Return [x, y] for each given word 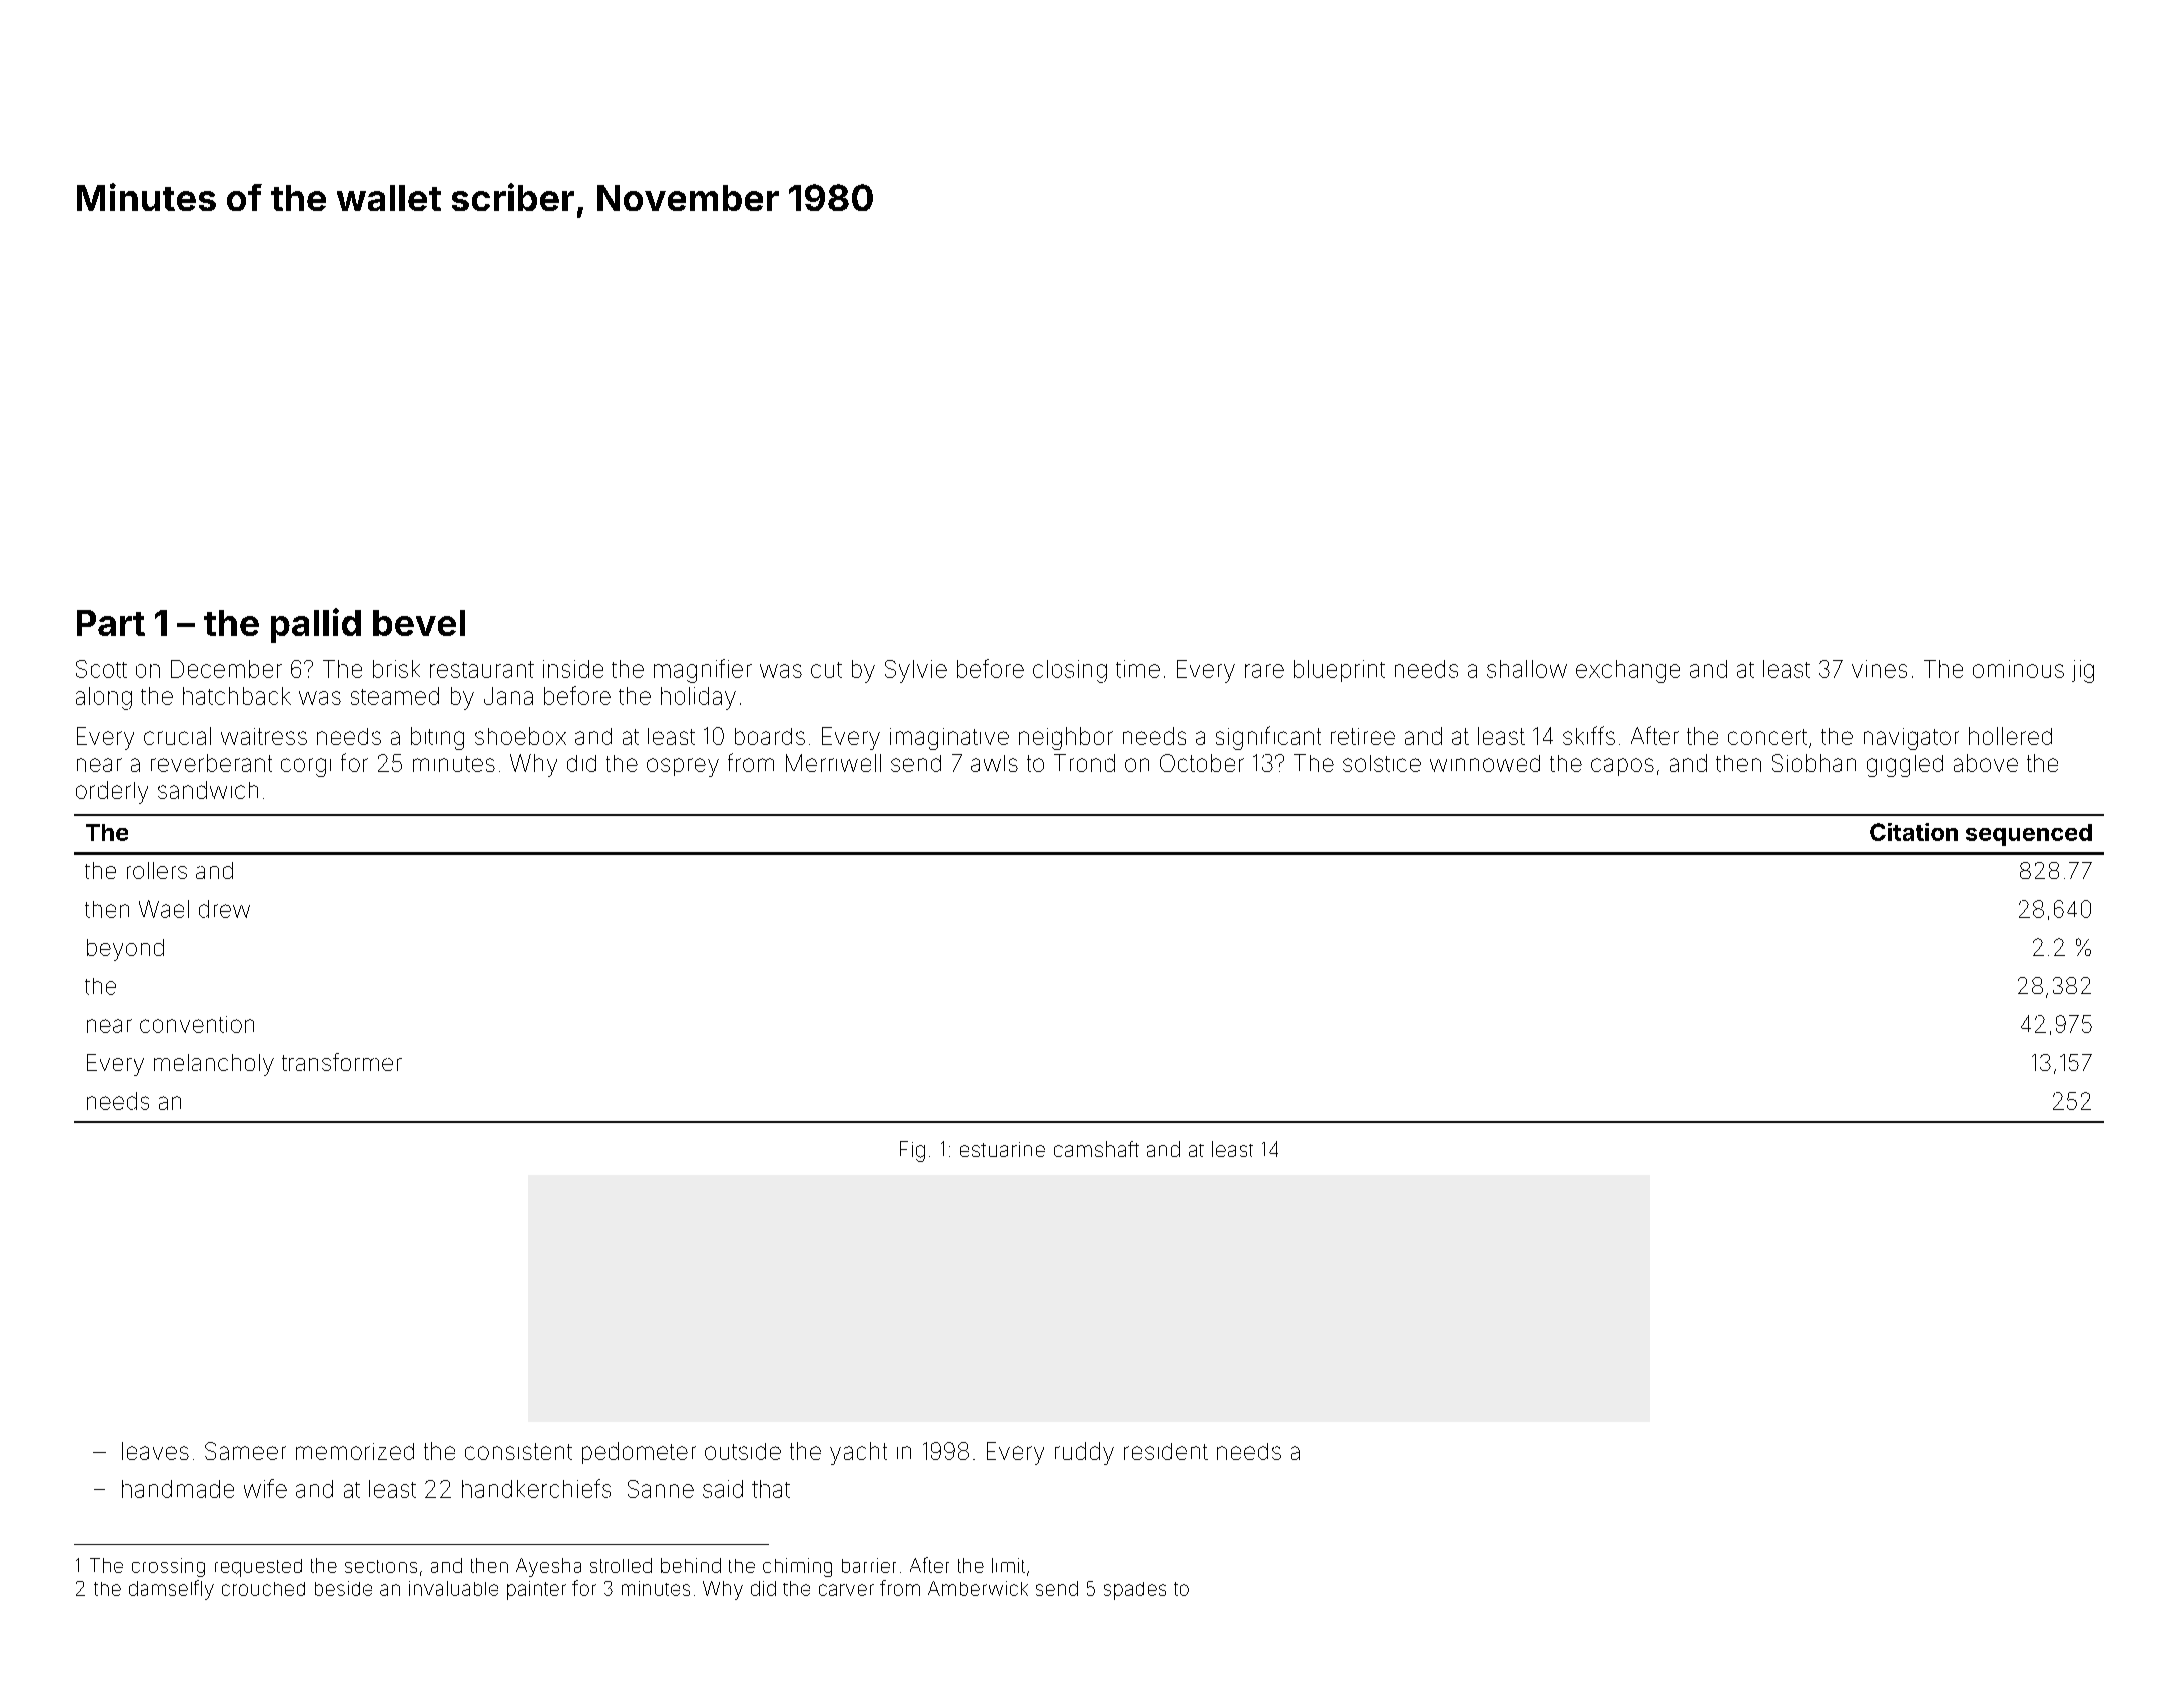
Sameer [245, 1451]
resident [1166, 1451]
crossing [168, 1567]
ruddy [1084, 1453]
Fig [912, 1151]
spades [1135, 1591]
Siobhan [1814, 763]
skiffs [1589, 735]
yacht [858, 1453]
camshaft [1096, 1149]
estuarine [1002, 1149]
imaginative [949, 739]
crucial [177, 736]
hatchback [237, 696]
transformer [342, 1062]
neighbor [1066, 738]
